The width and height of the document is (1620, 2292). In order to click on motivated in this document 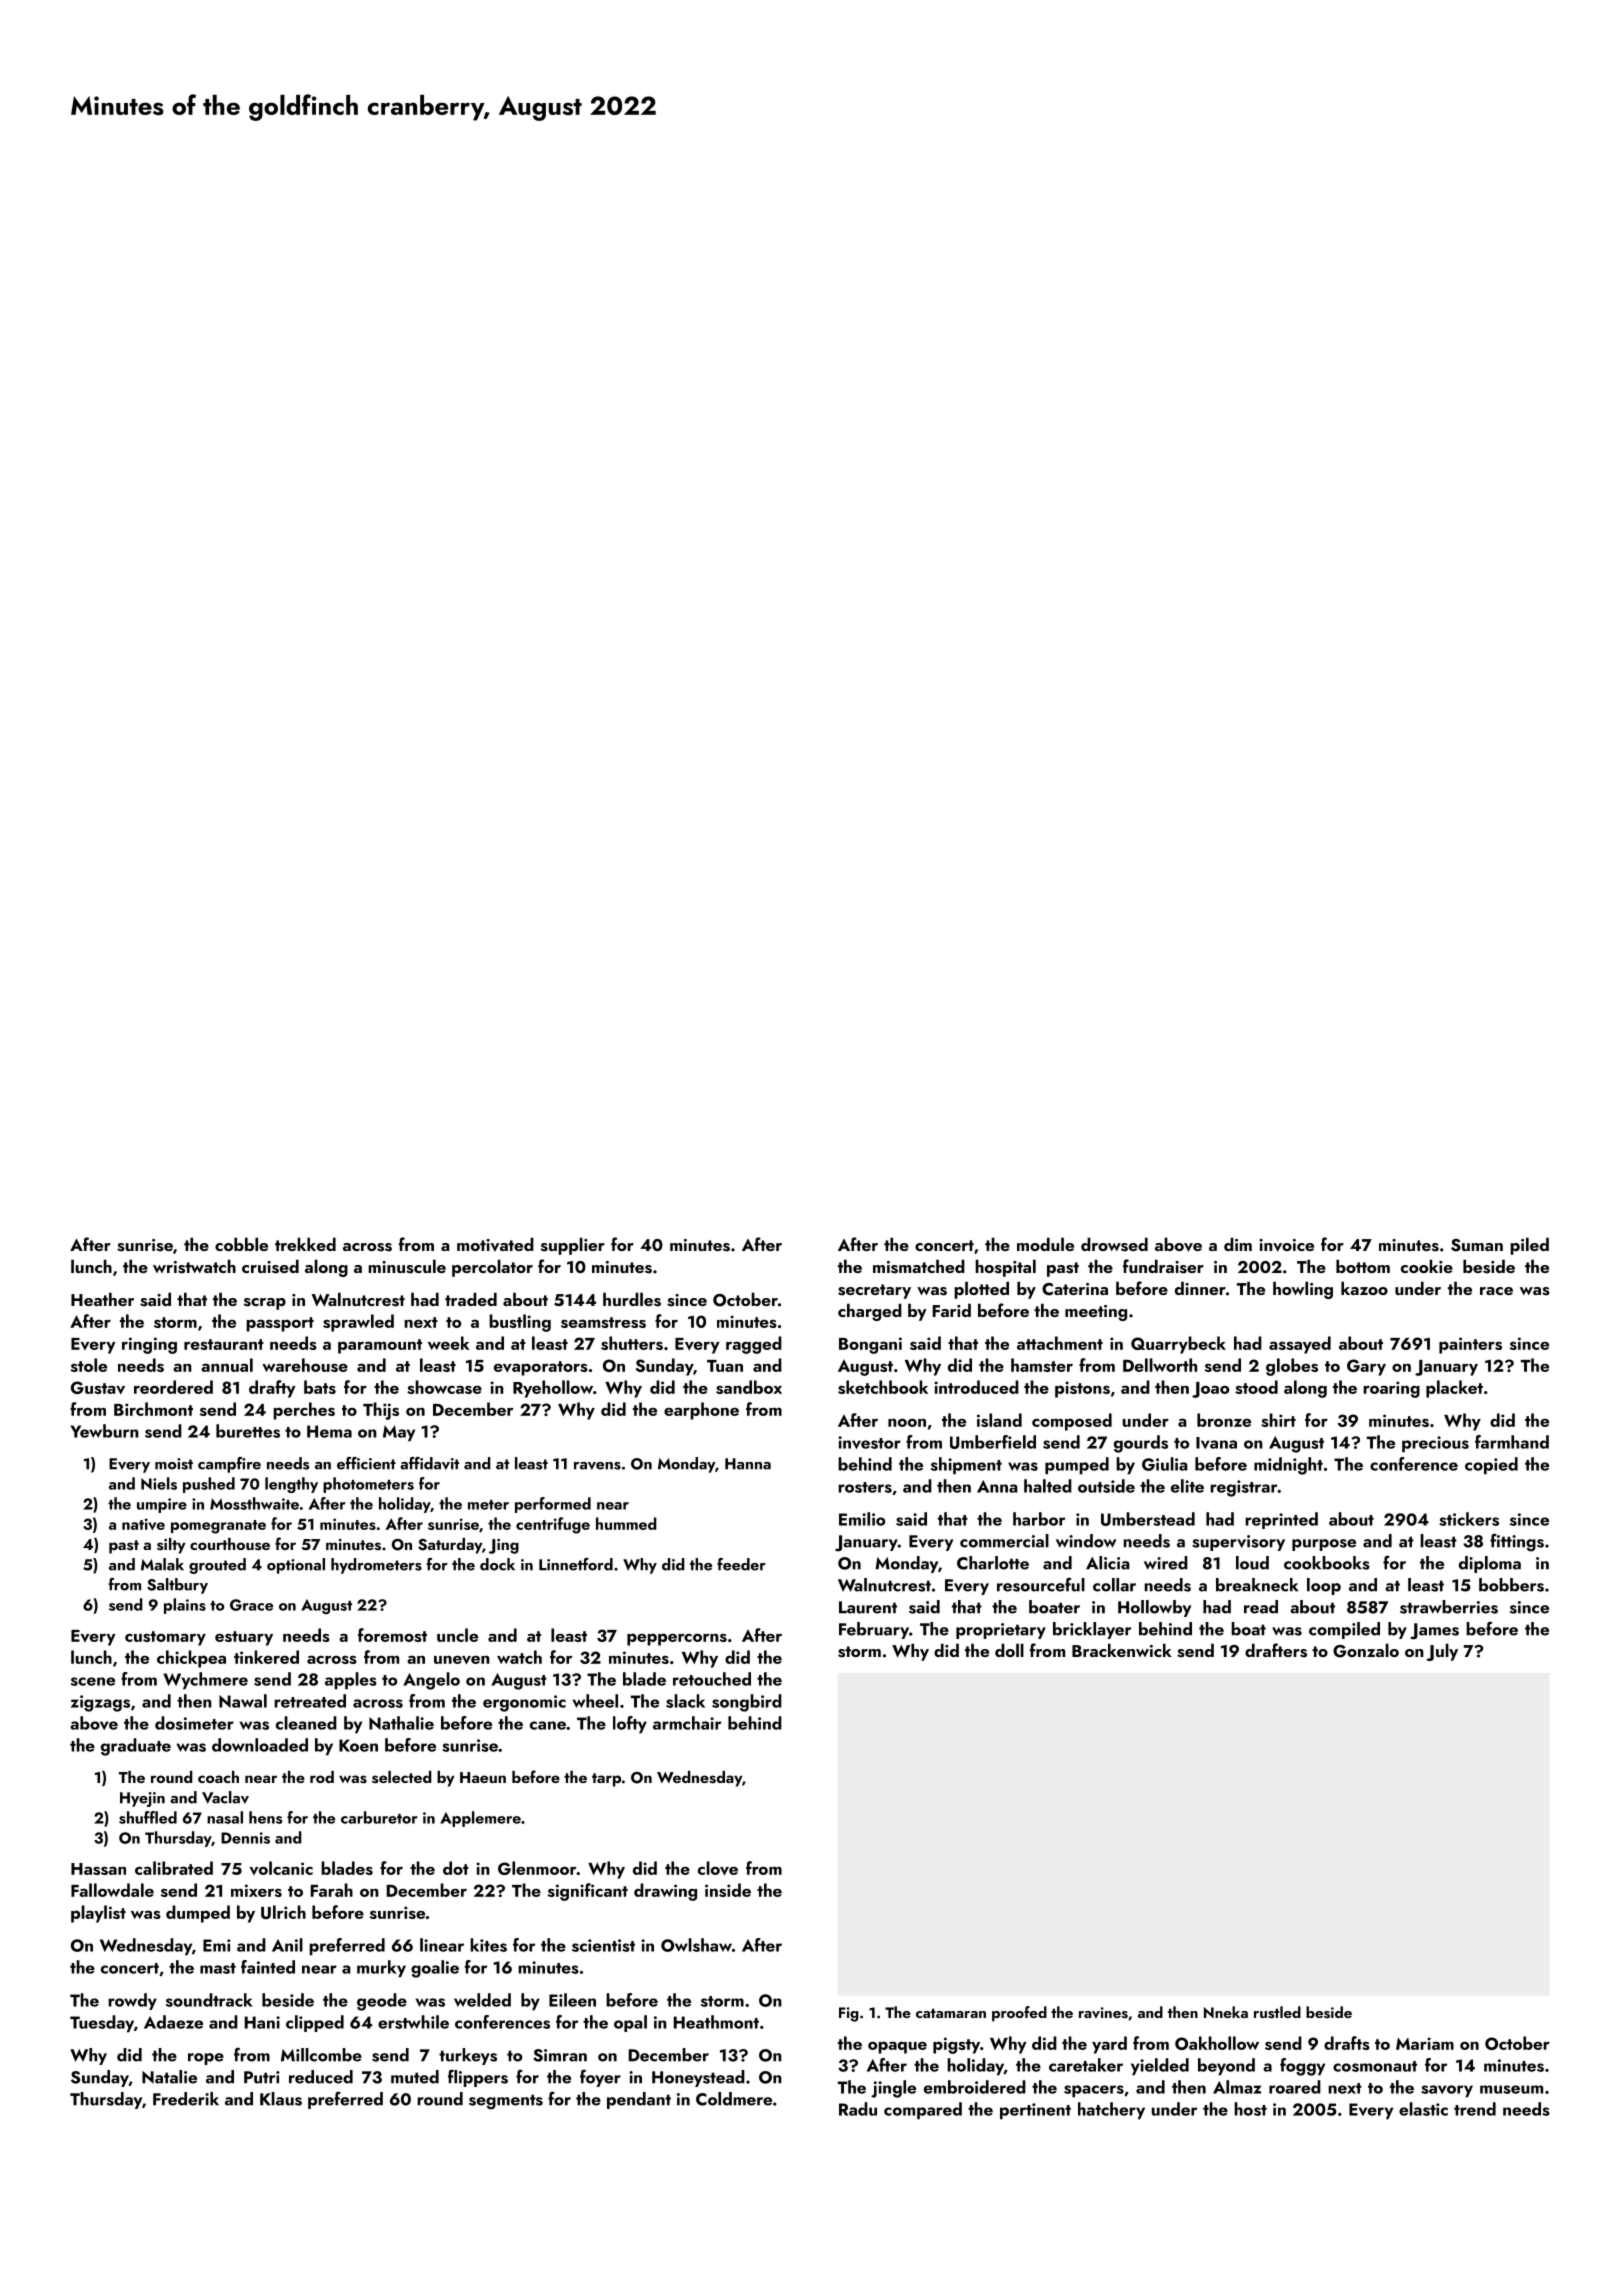, I will do `click(495, 1244)`.
